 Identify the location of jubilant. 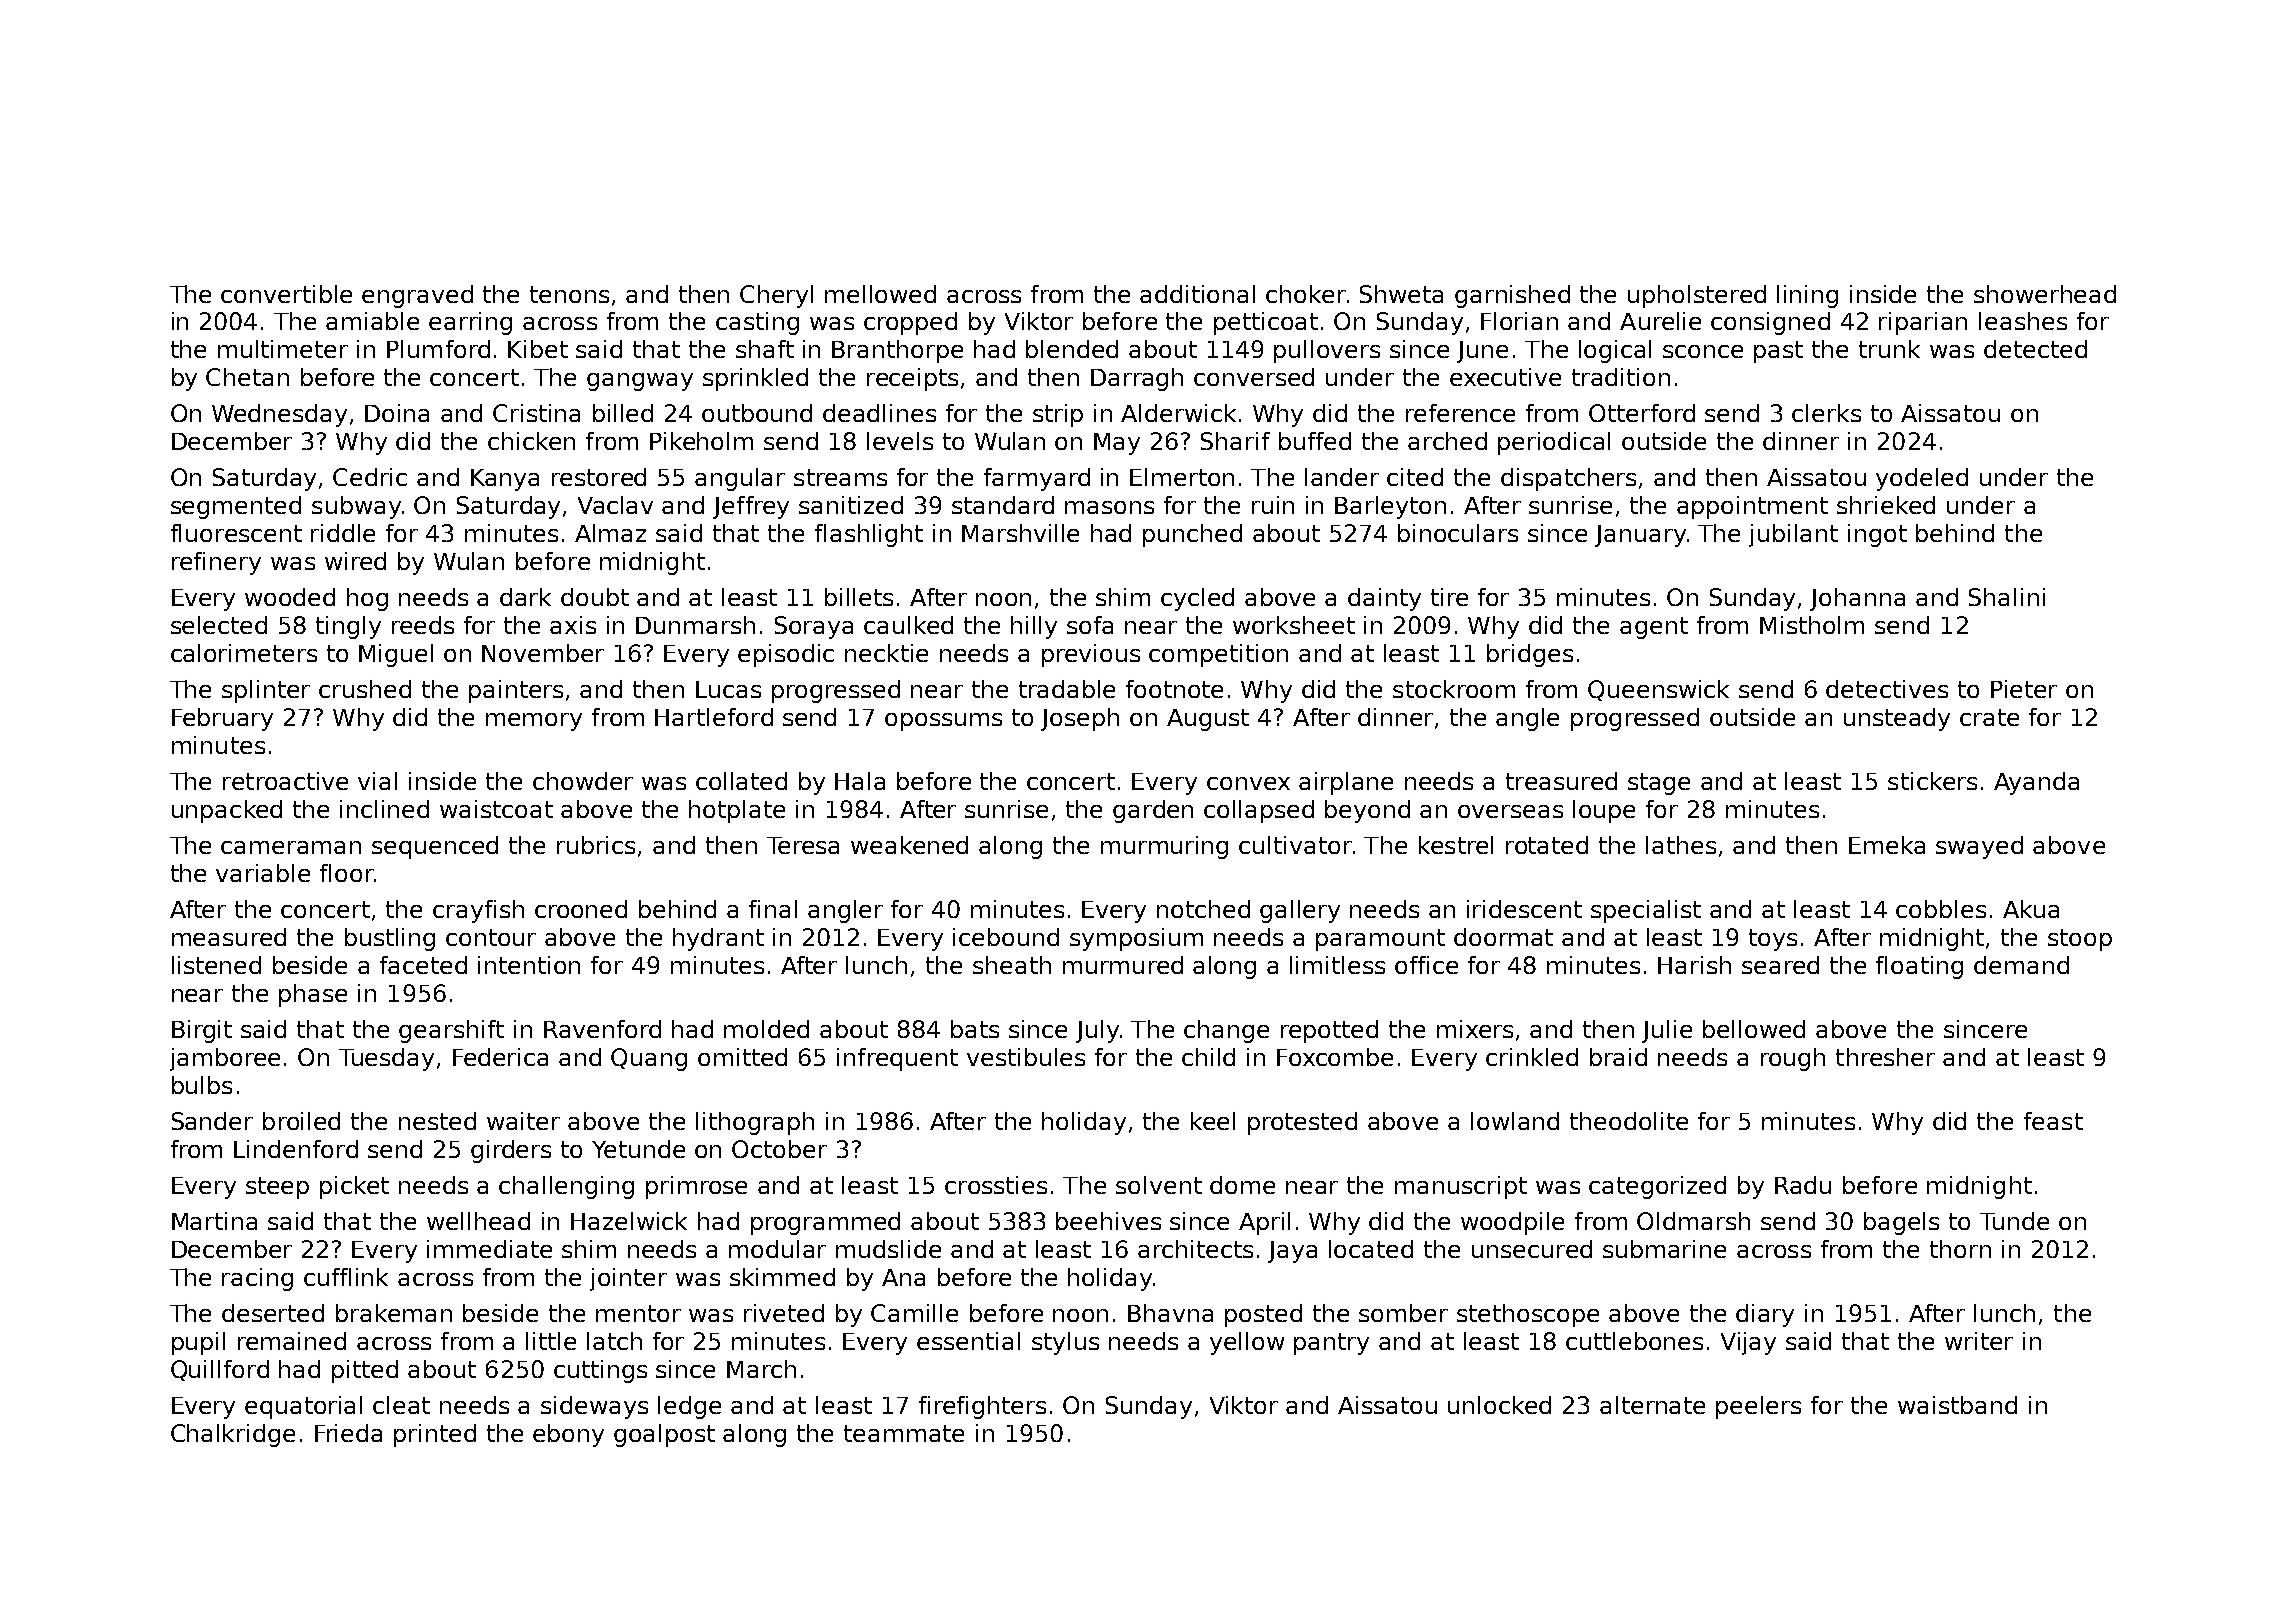
(1793, 535).
